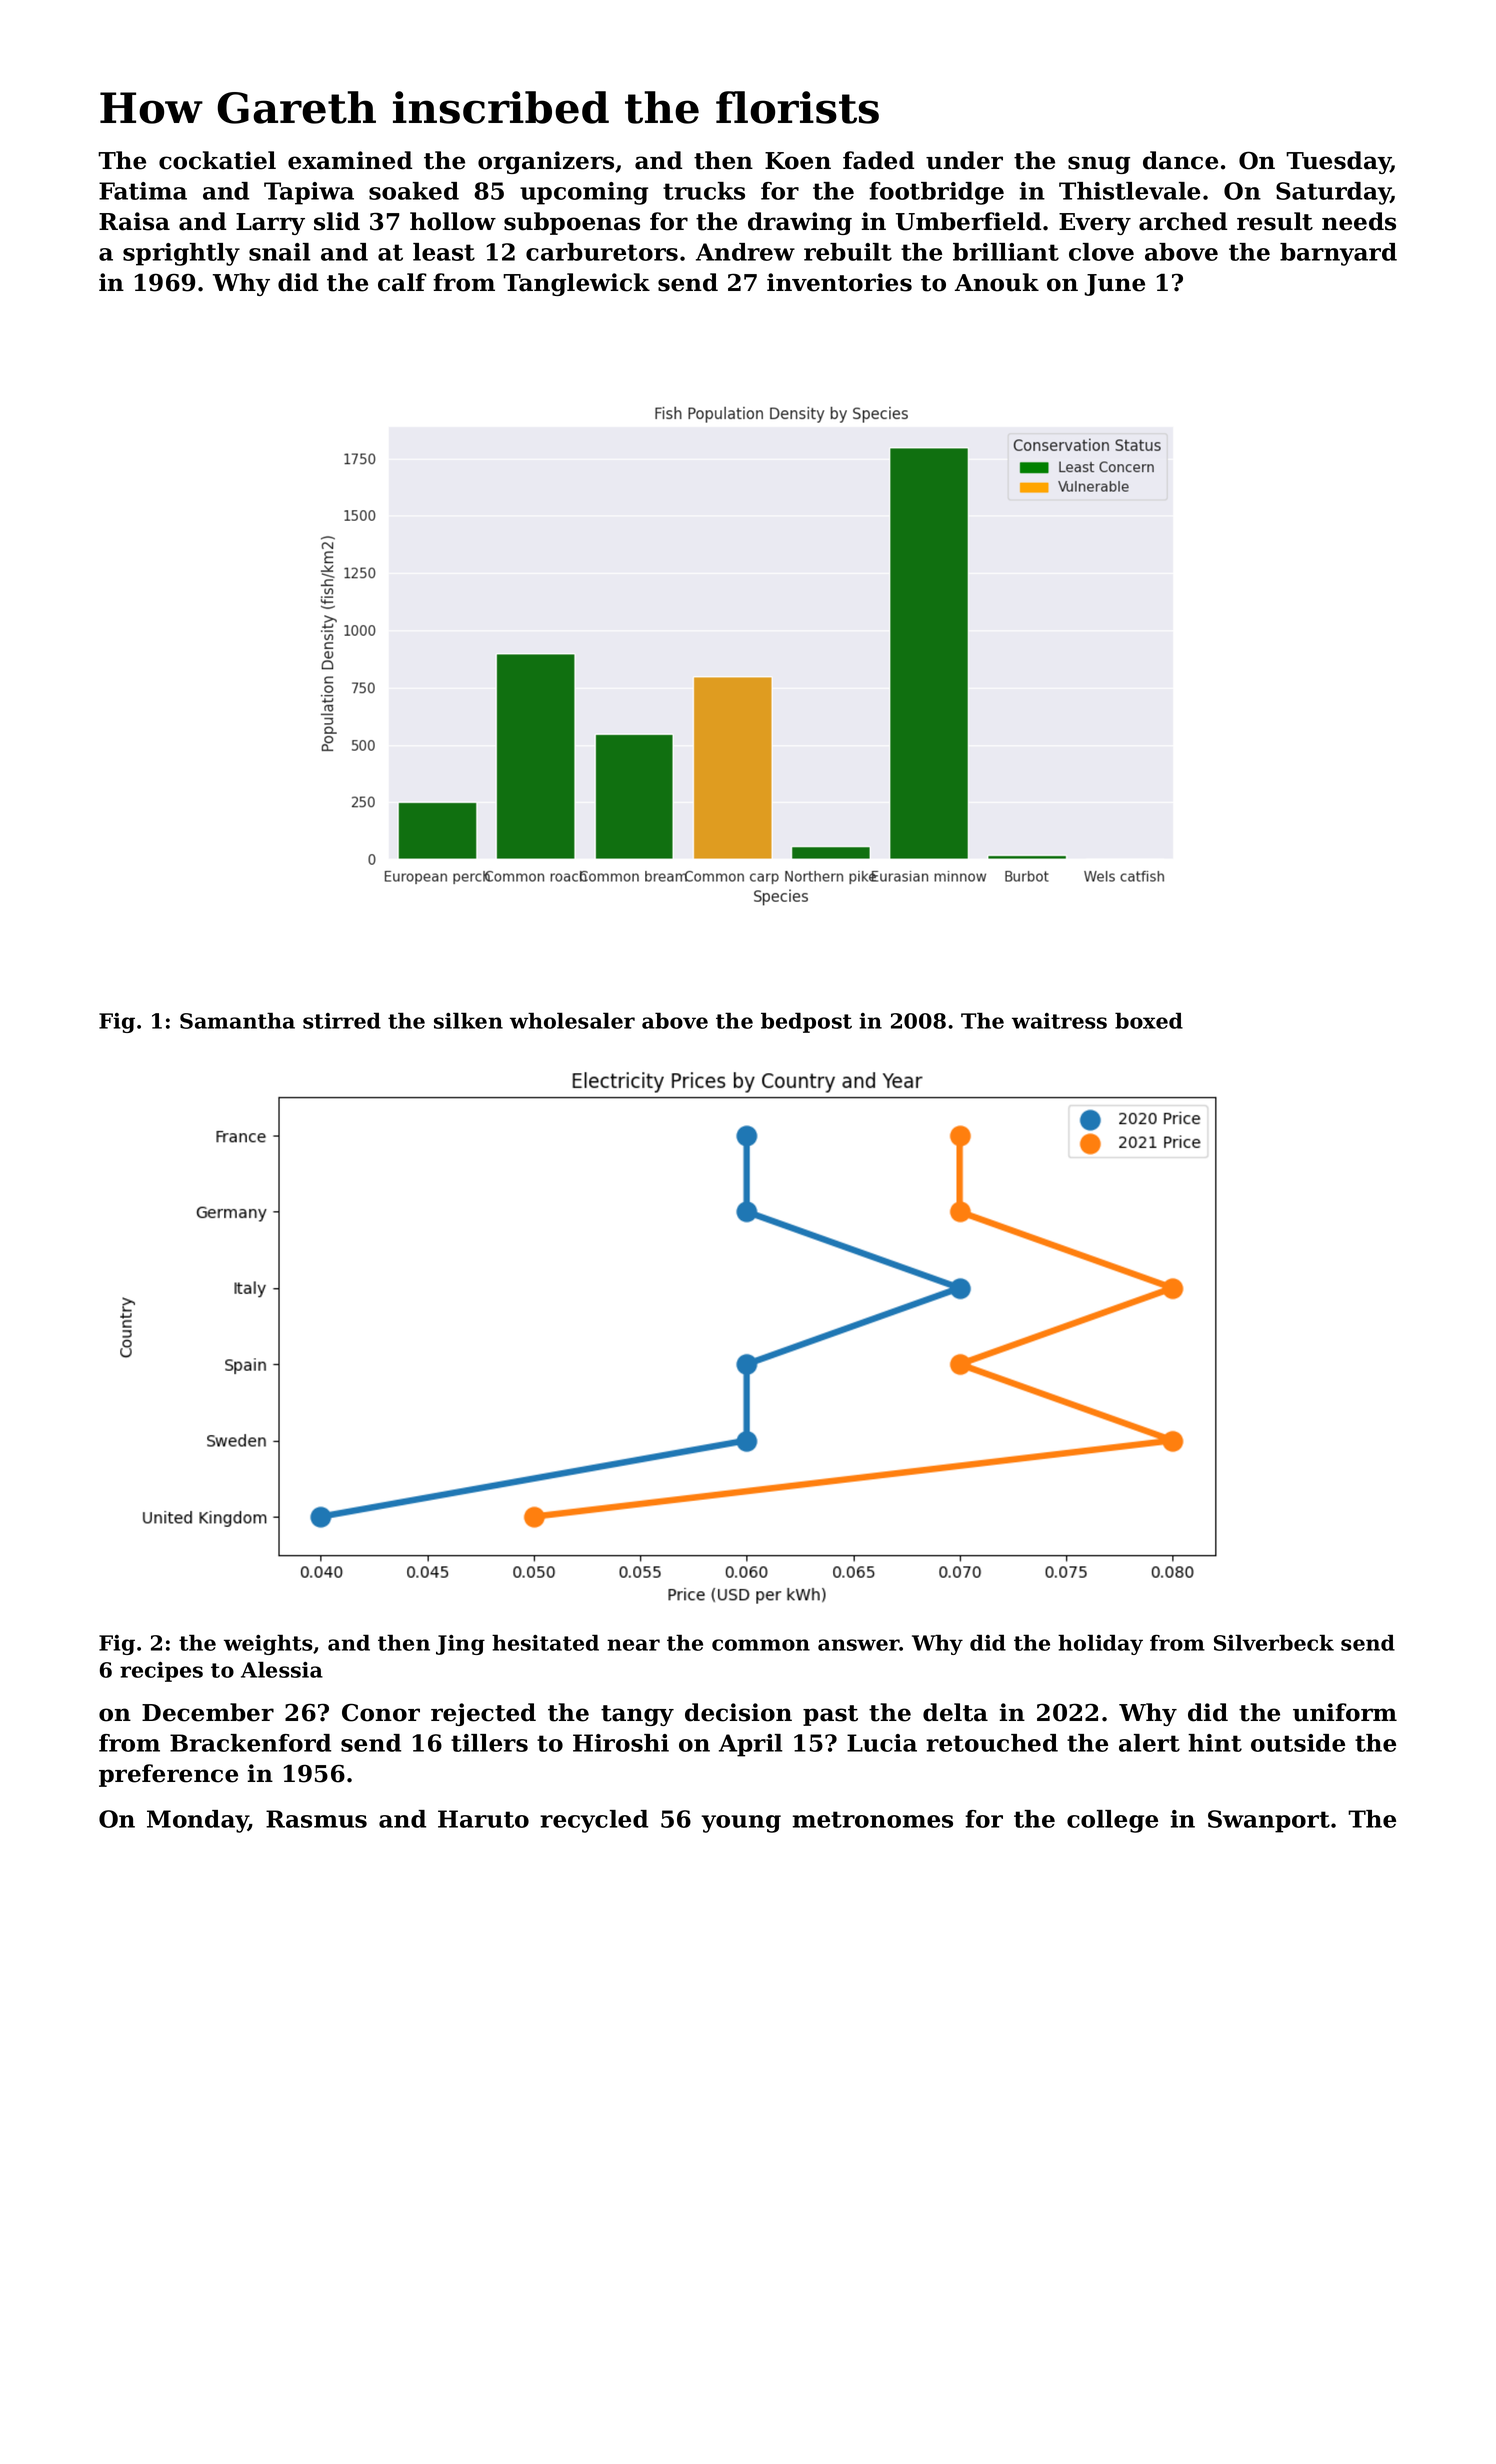 This image has height=2464, width=1496. What do you see at coordinates (1149, 1020) in the image?
I see `boxed` at bounding box center [1149, 1020].
